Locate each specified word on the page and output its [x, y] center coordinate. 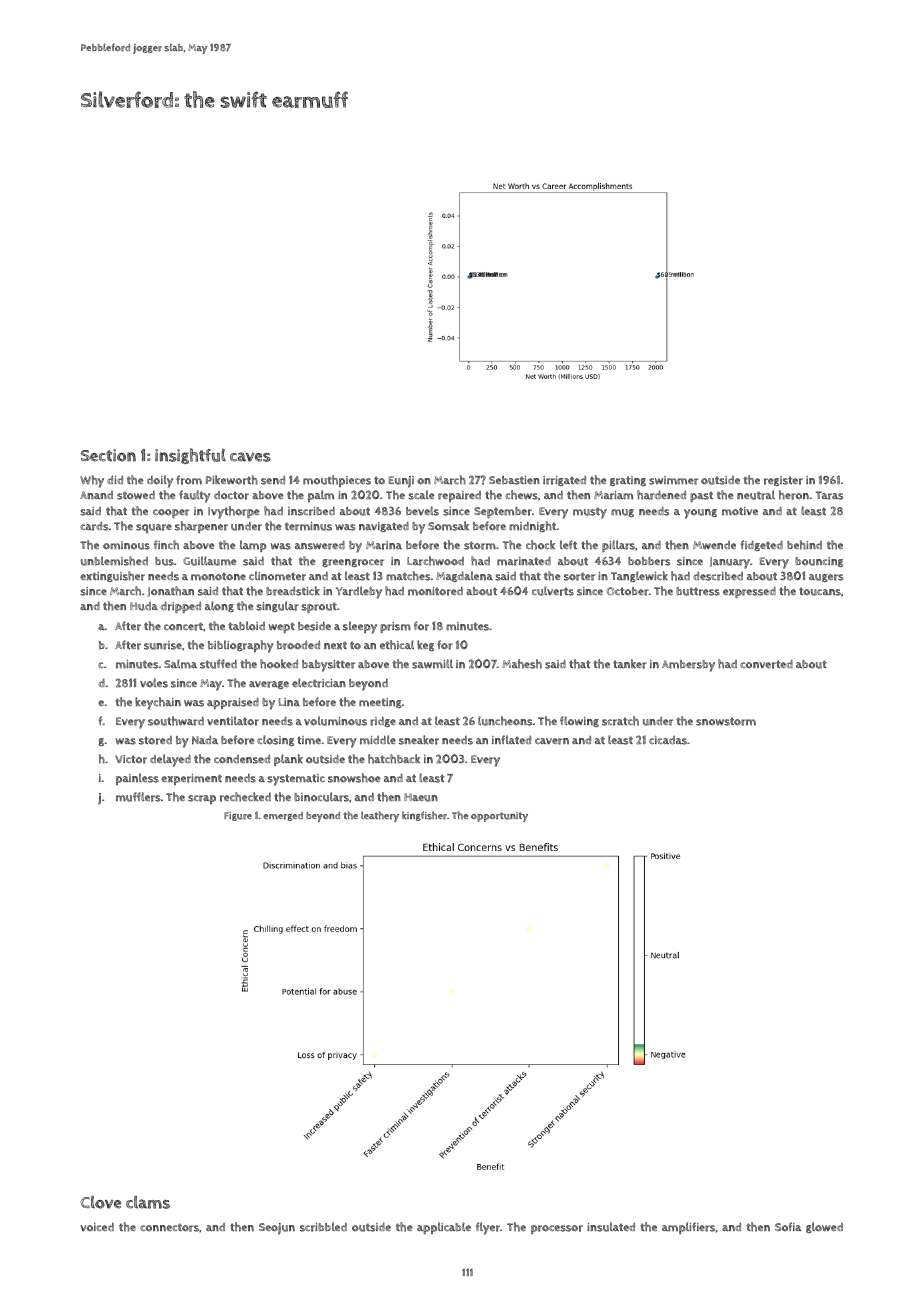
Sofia [788, 1227]
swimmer [673, 480]
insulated [611, 1227]
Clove [100, 1202]
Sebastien [514, 480]
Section [108, 455]
